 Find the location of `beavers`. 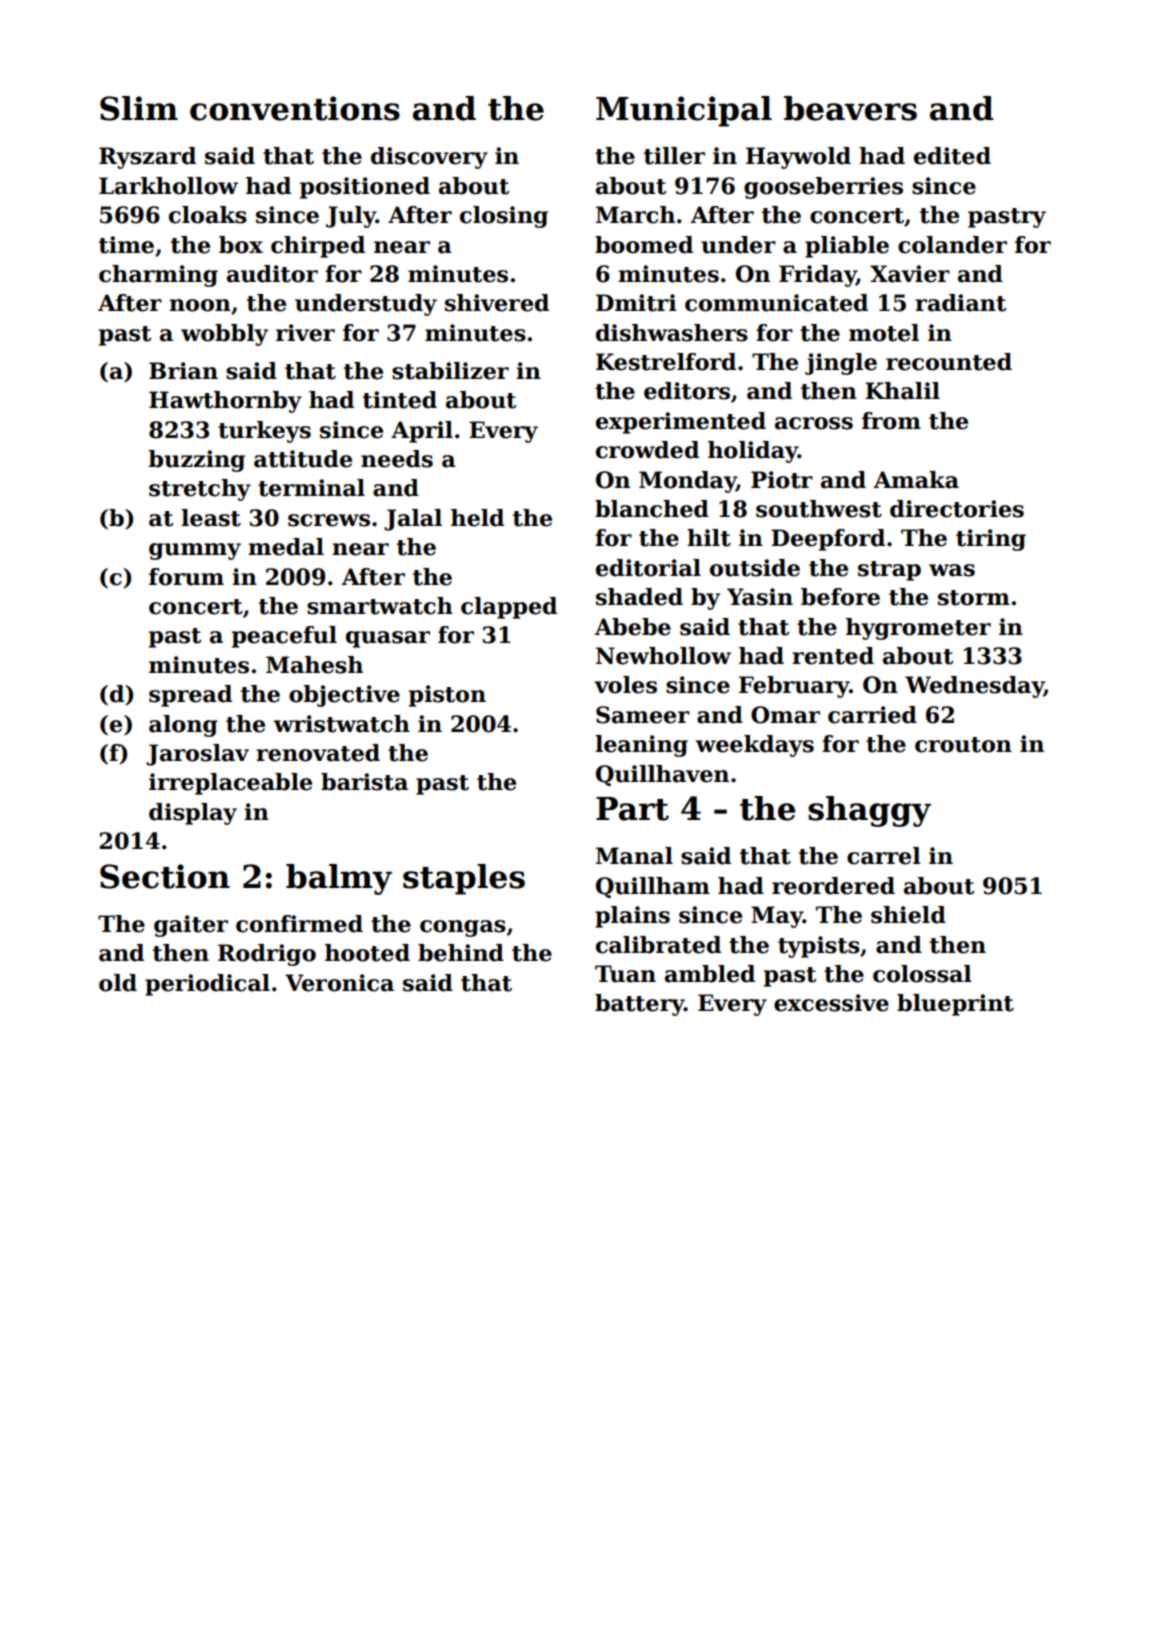

beavers is located at coordinates (850, 108).
